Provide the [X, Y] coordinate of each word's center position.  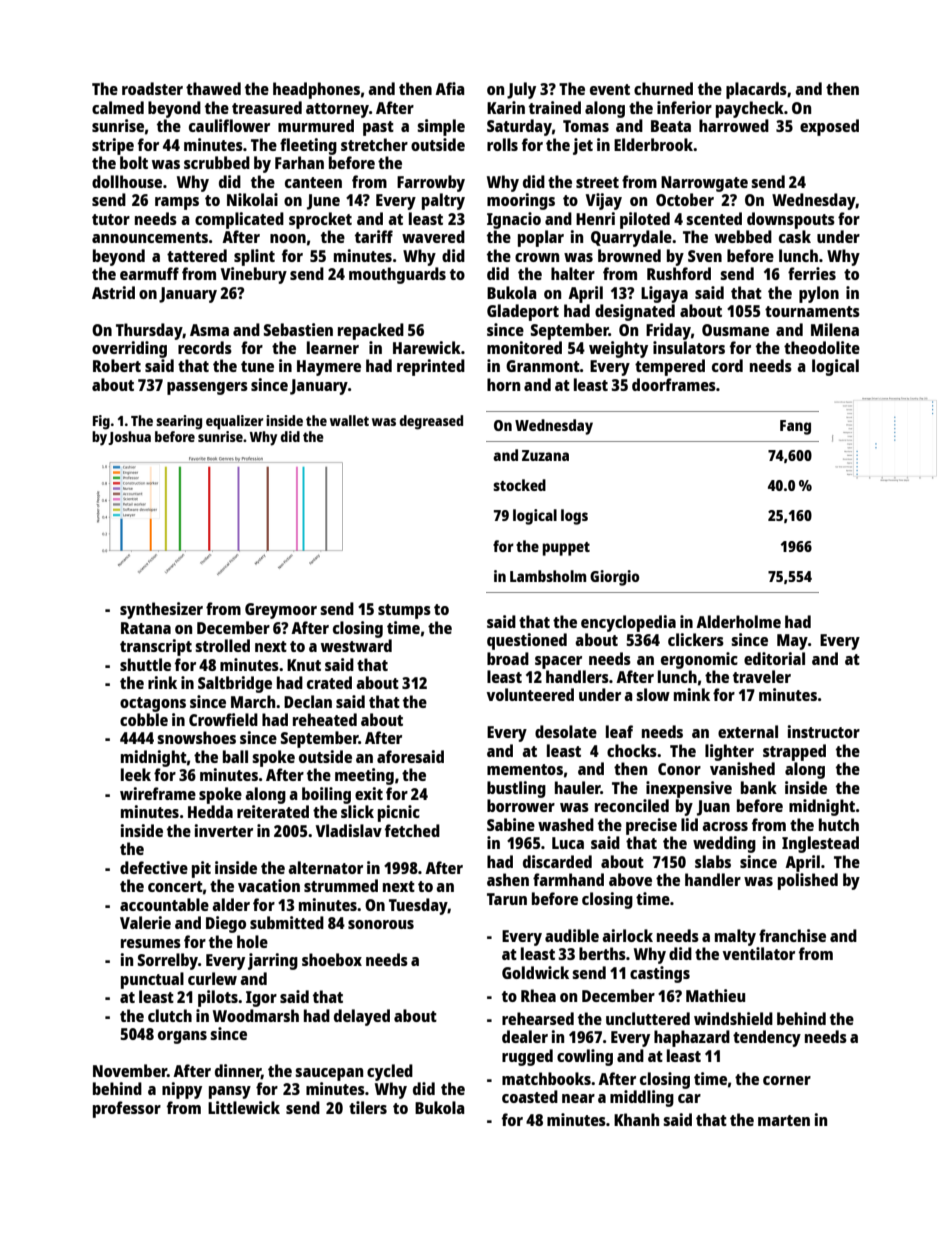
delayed [362, 1017]
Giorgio [615, 578]
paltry [443, 201]
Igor [261, 999]
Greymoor [281, 611]
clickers [696, 639]
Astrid [113, 292]
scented [714, 218]
